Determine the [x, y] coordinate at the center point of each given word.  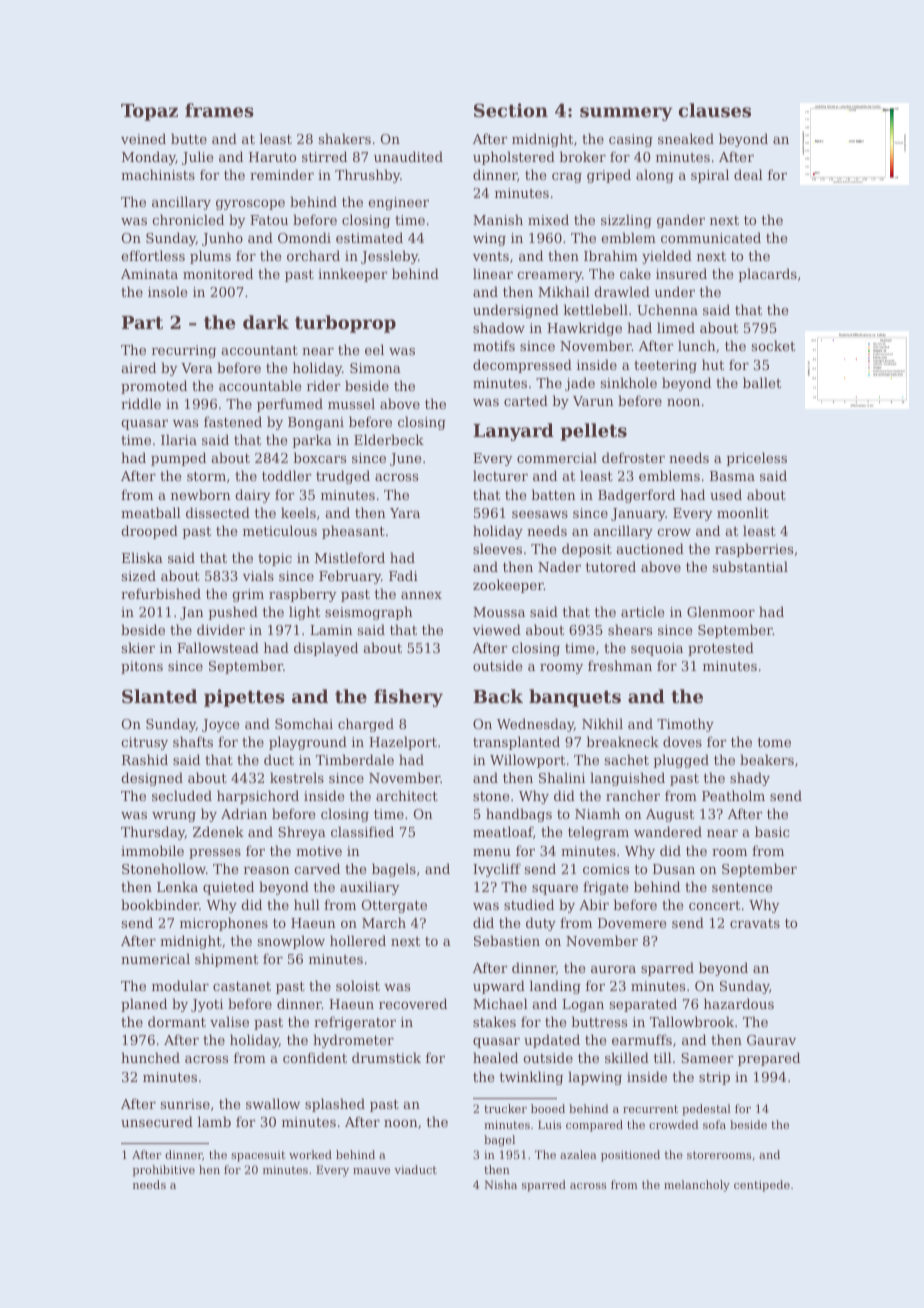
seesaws [540, 514]
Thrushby [367, 176]
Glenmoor [721, 611]
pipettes [244, 698]
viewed [497, 629]
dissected [218, 512]
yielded [667, 257]
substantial [750, 566]
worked [310, 1154]
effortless [153, 255]
